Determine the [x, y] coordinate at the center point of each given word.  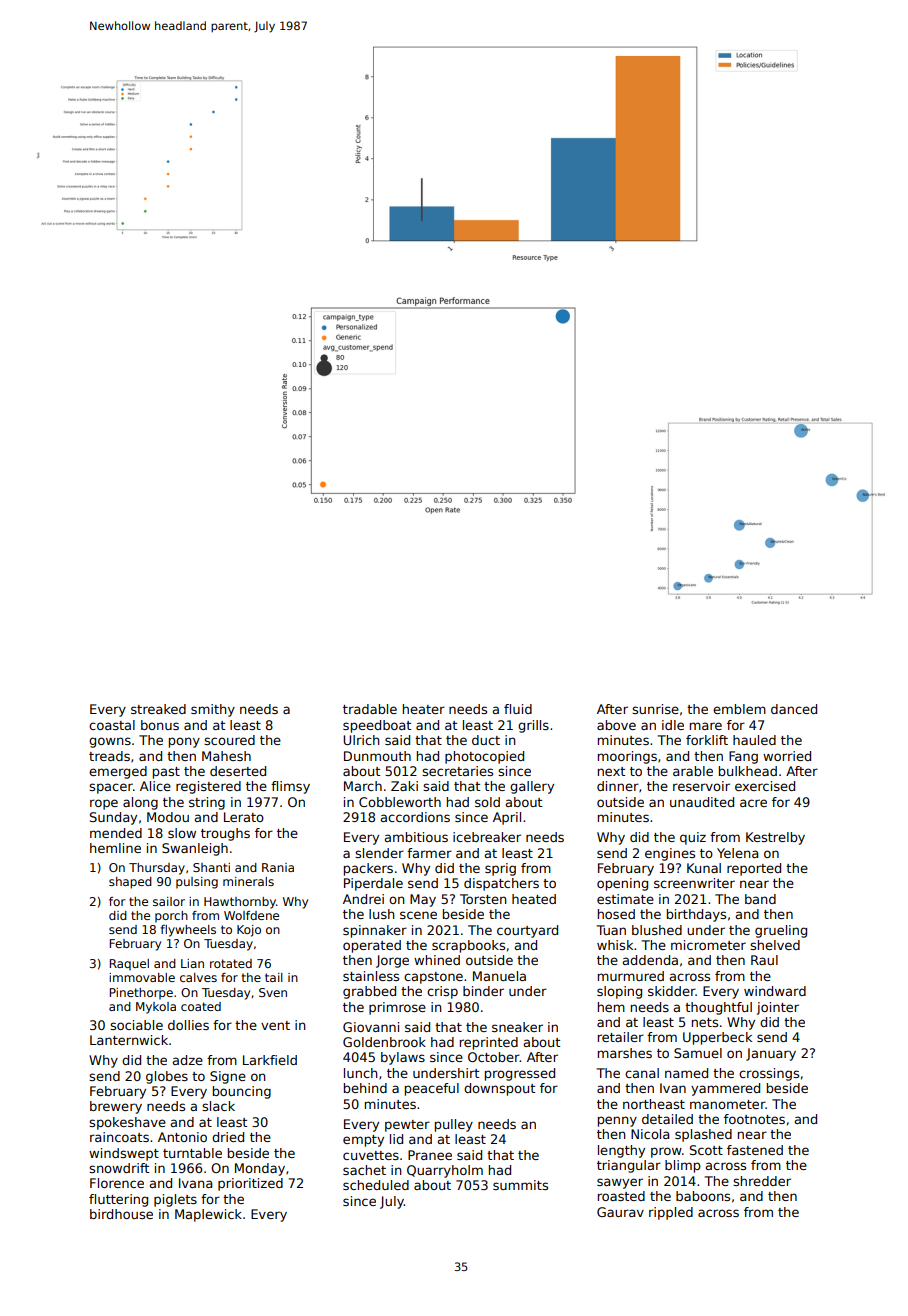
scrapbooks [468, 946]
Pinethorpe [141, 994]
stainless [371, 976]
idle [673, 725]
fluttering [118, 1200]
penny [617, 1121]
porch [171, 917]
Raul [764, 960]
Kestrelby [775, 838]
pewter [407, 1126]
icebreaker [487, 837]
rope [104, 804]
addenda [650, 960]
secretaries [457, 771]
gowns [110, 742]
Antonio [182, 1137]
